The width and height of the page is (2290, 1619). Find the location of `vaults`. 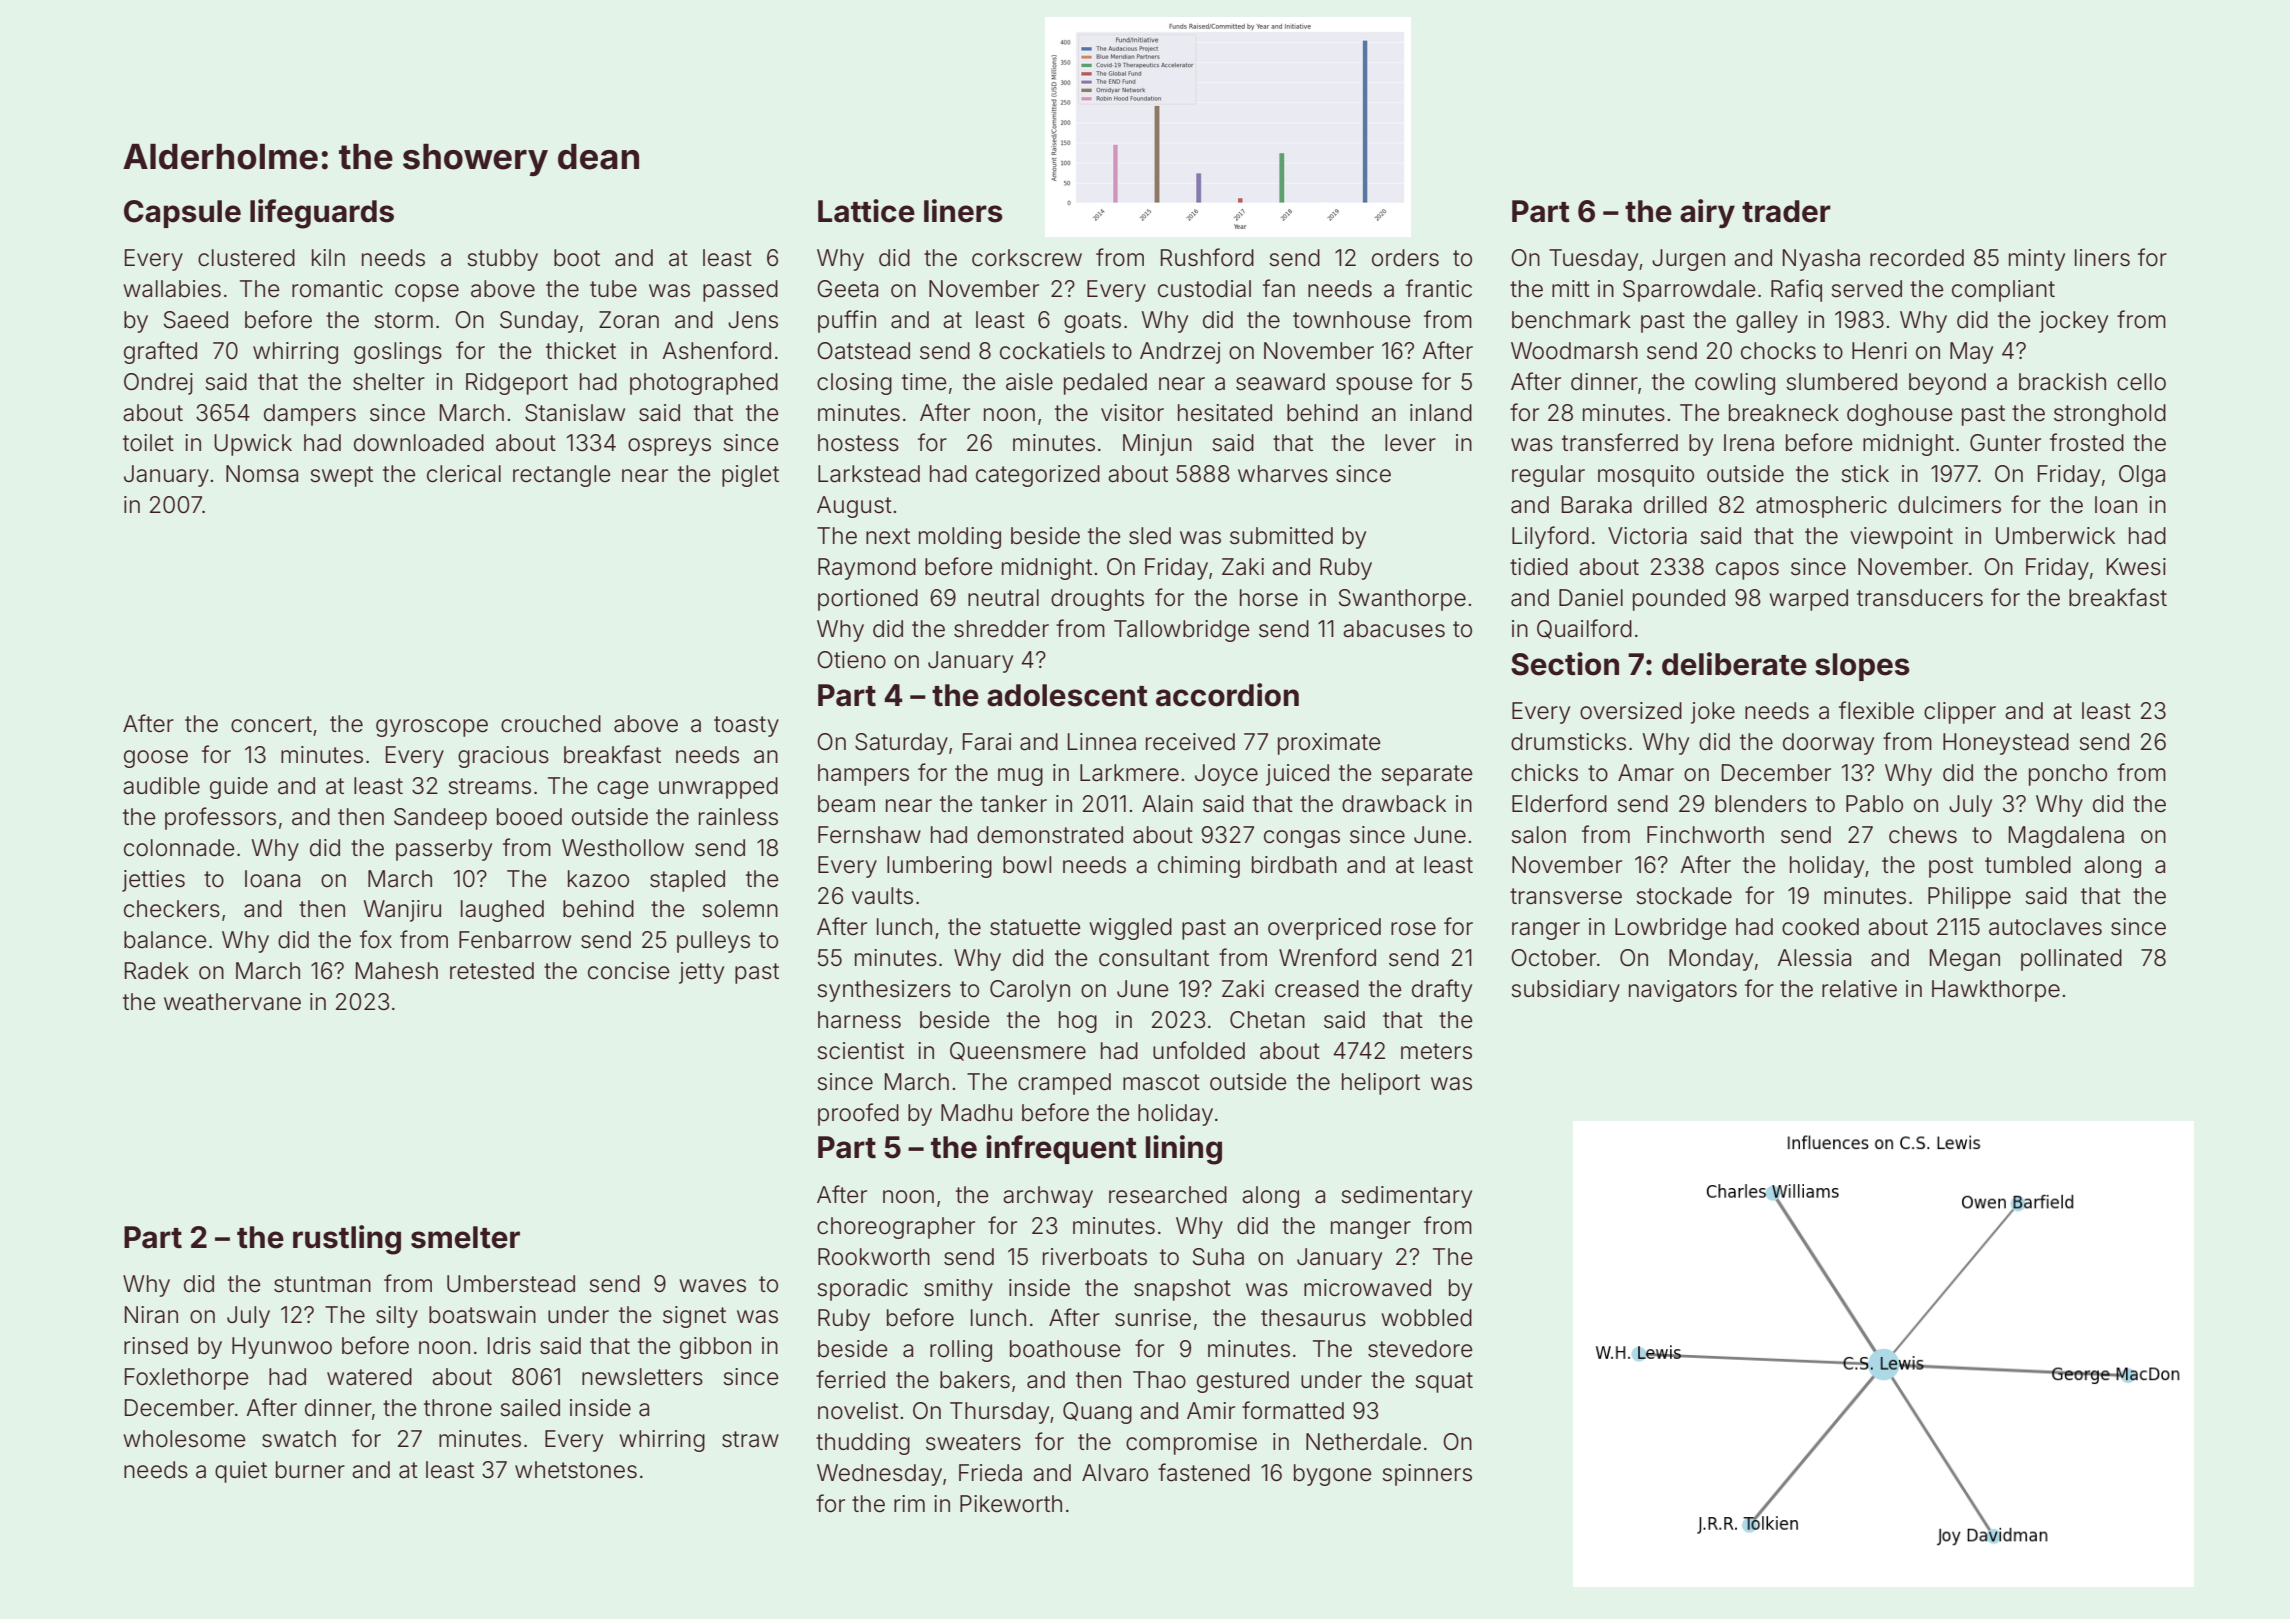

vaults is located at coordinates (882, 896).
